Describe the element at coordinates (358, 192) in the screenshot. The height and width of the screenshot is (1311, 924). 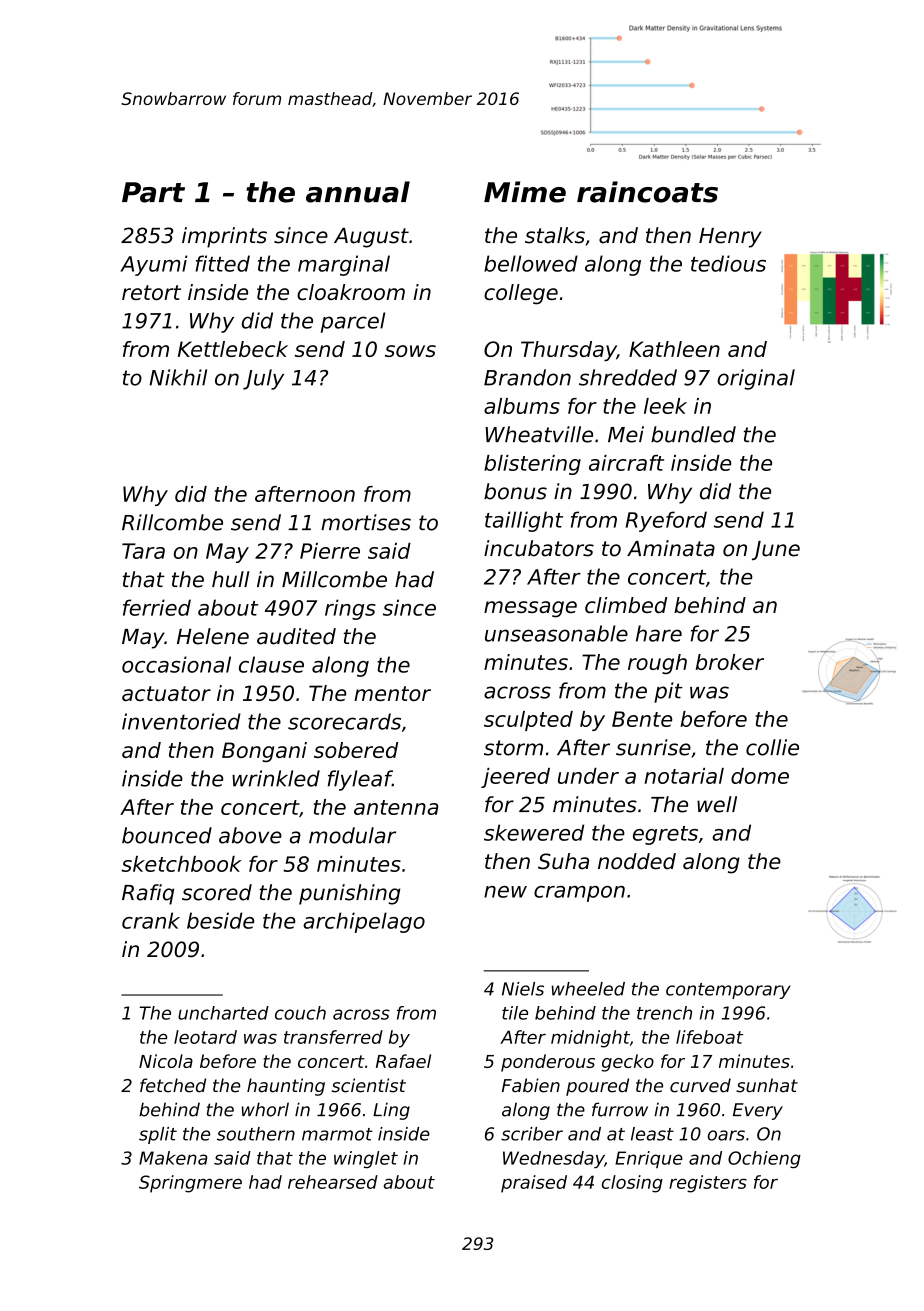
I see `annual` at that location.
